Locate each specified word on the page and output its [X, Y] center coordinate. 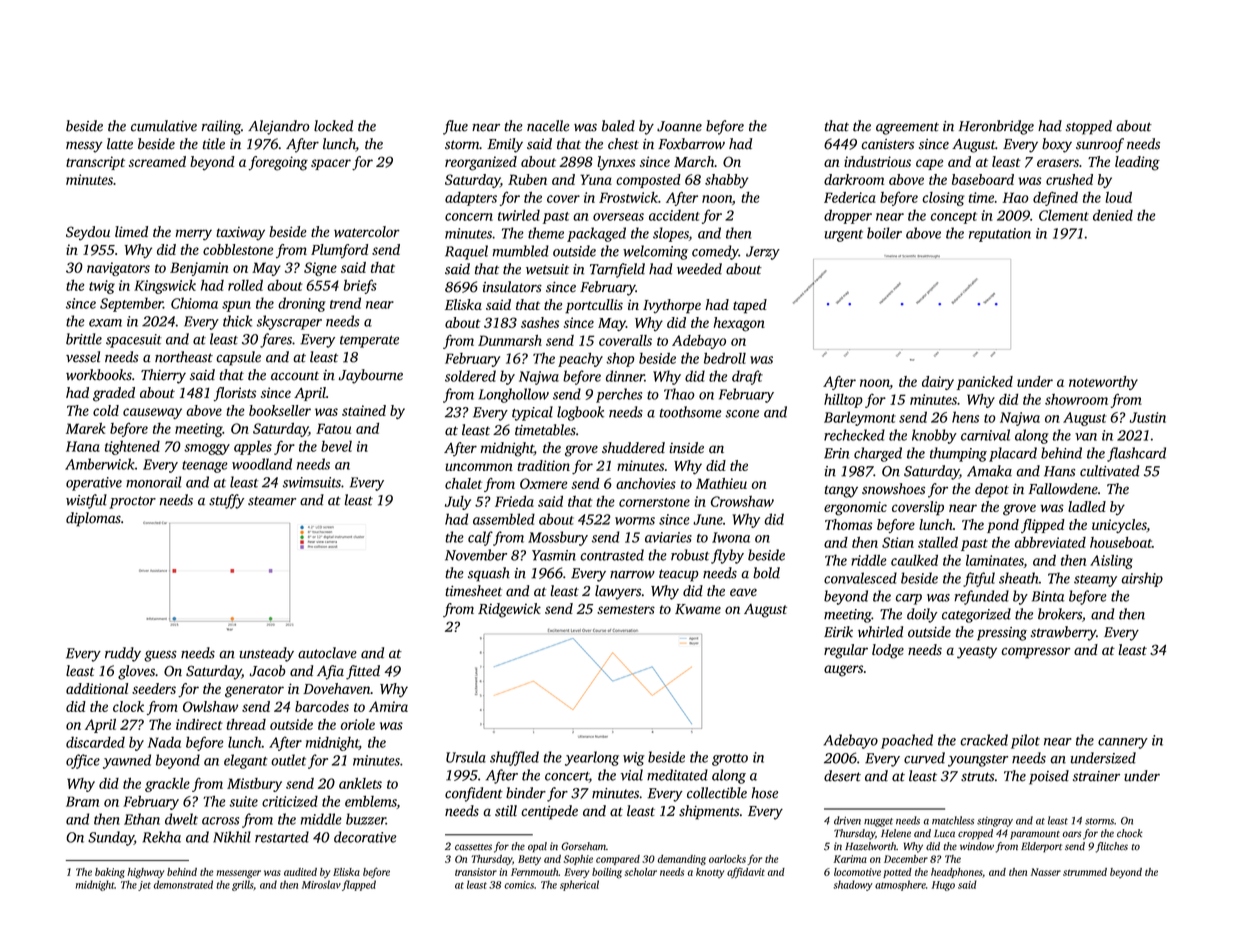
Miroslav [321, 884]
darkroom [854, 179]
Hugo [943, 886]
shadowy [853, 885]
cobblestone [238, 249]
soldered [470, 376]
